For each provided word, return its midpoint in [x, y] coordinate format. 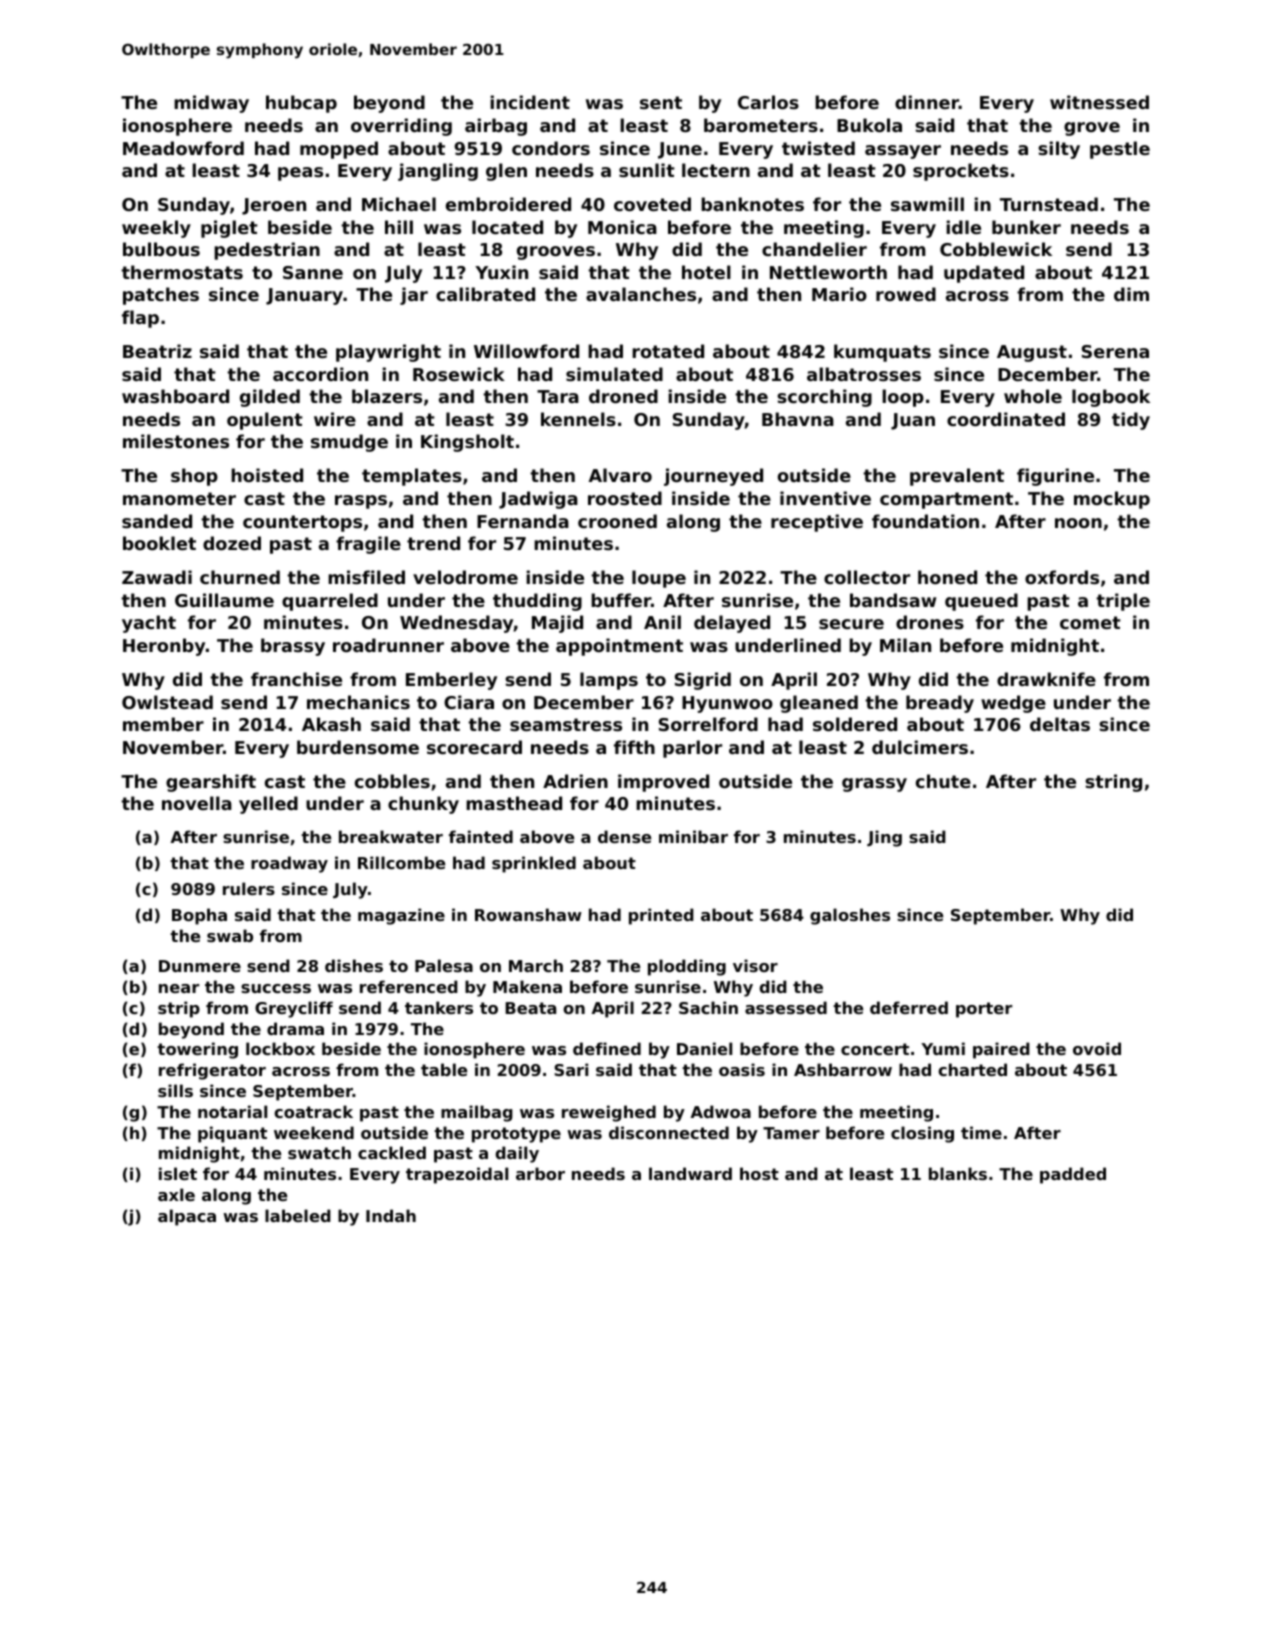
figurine [1055, 477]
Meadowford [183, 148]
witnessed [1099, 102]
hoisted [267, 475]
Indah [391, 1215]
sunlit [647, 170]
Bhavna [798, 419]
